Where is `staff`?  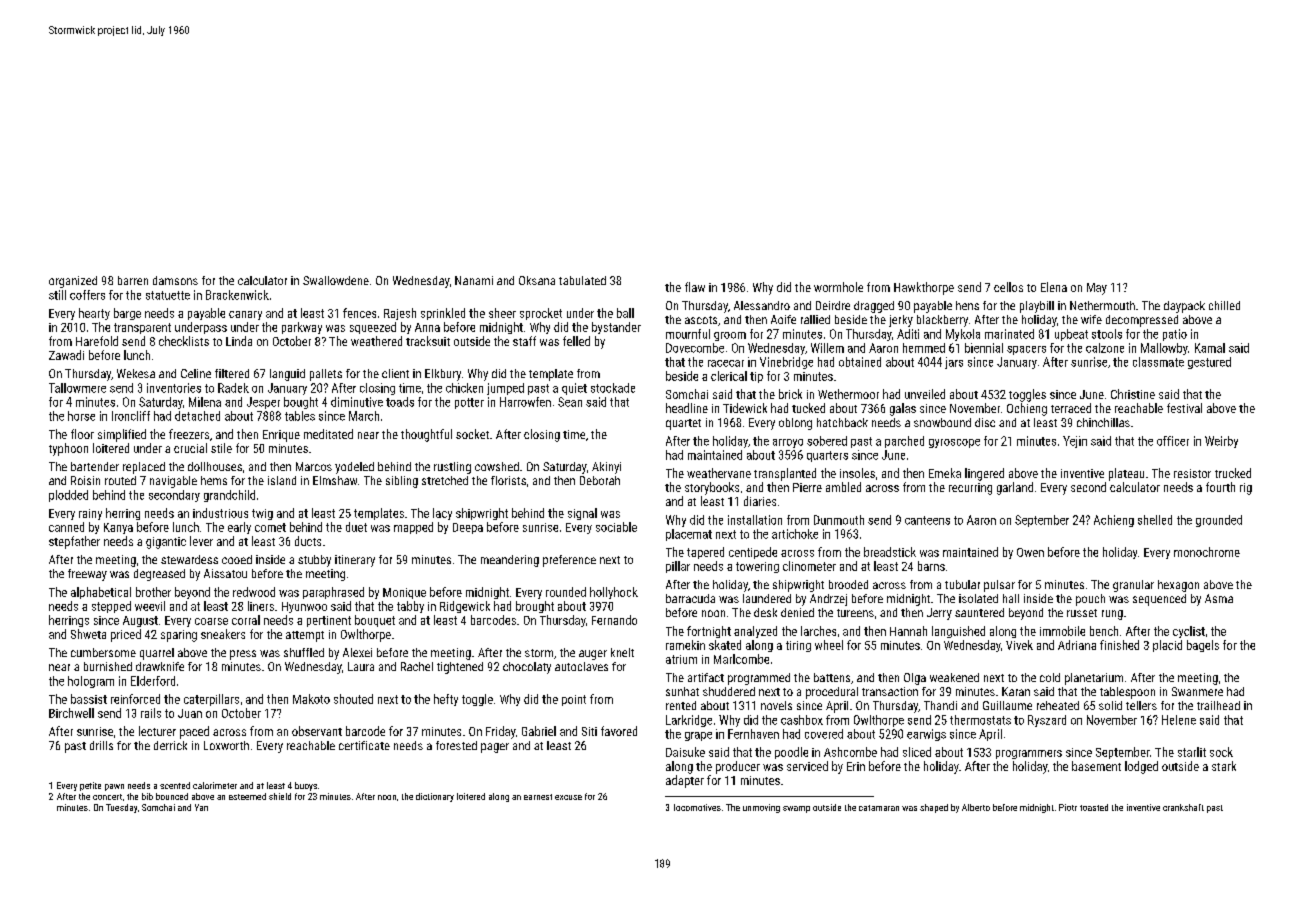 staff is located at coordinates (524, 341).
